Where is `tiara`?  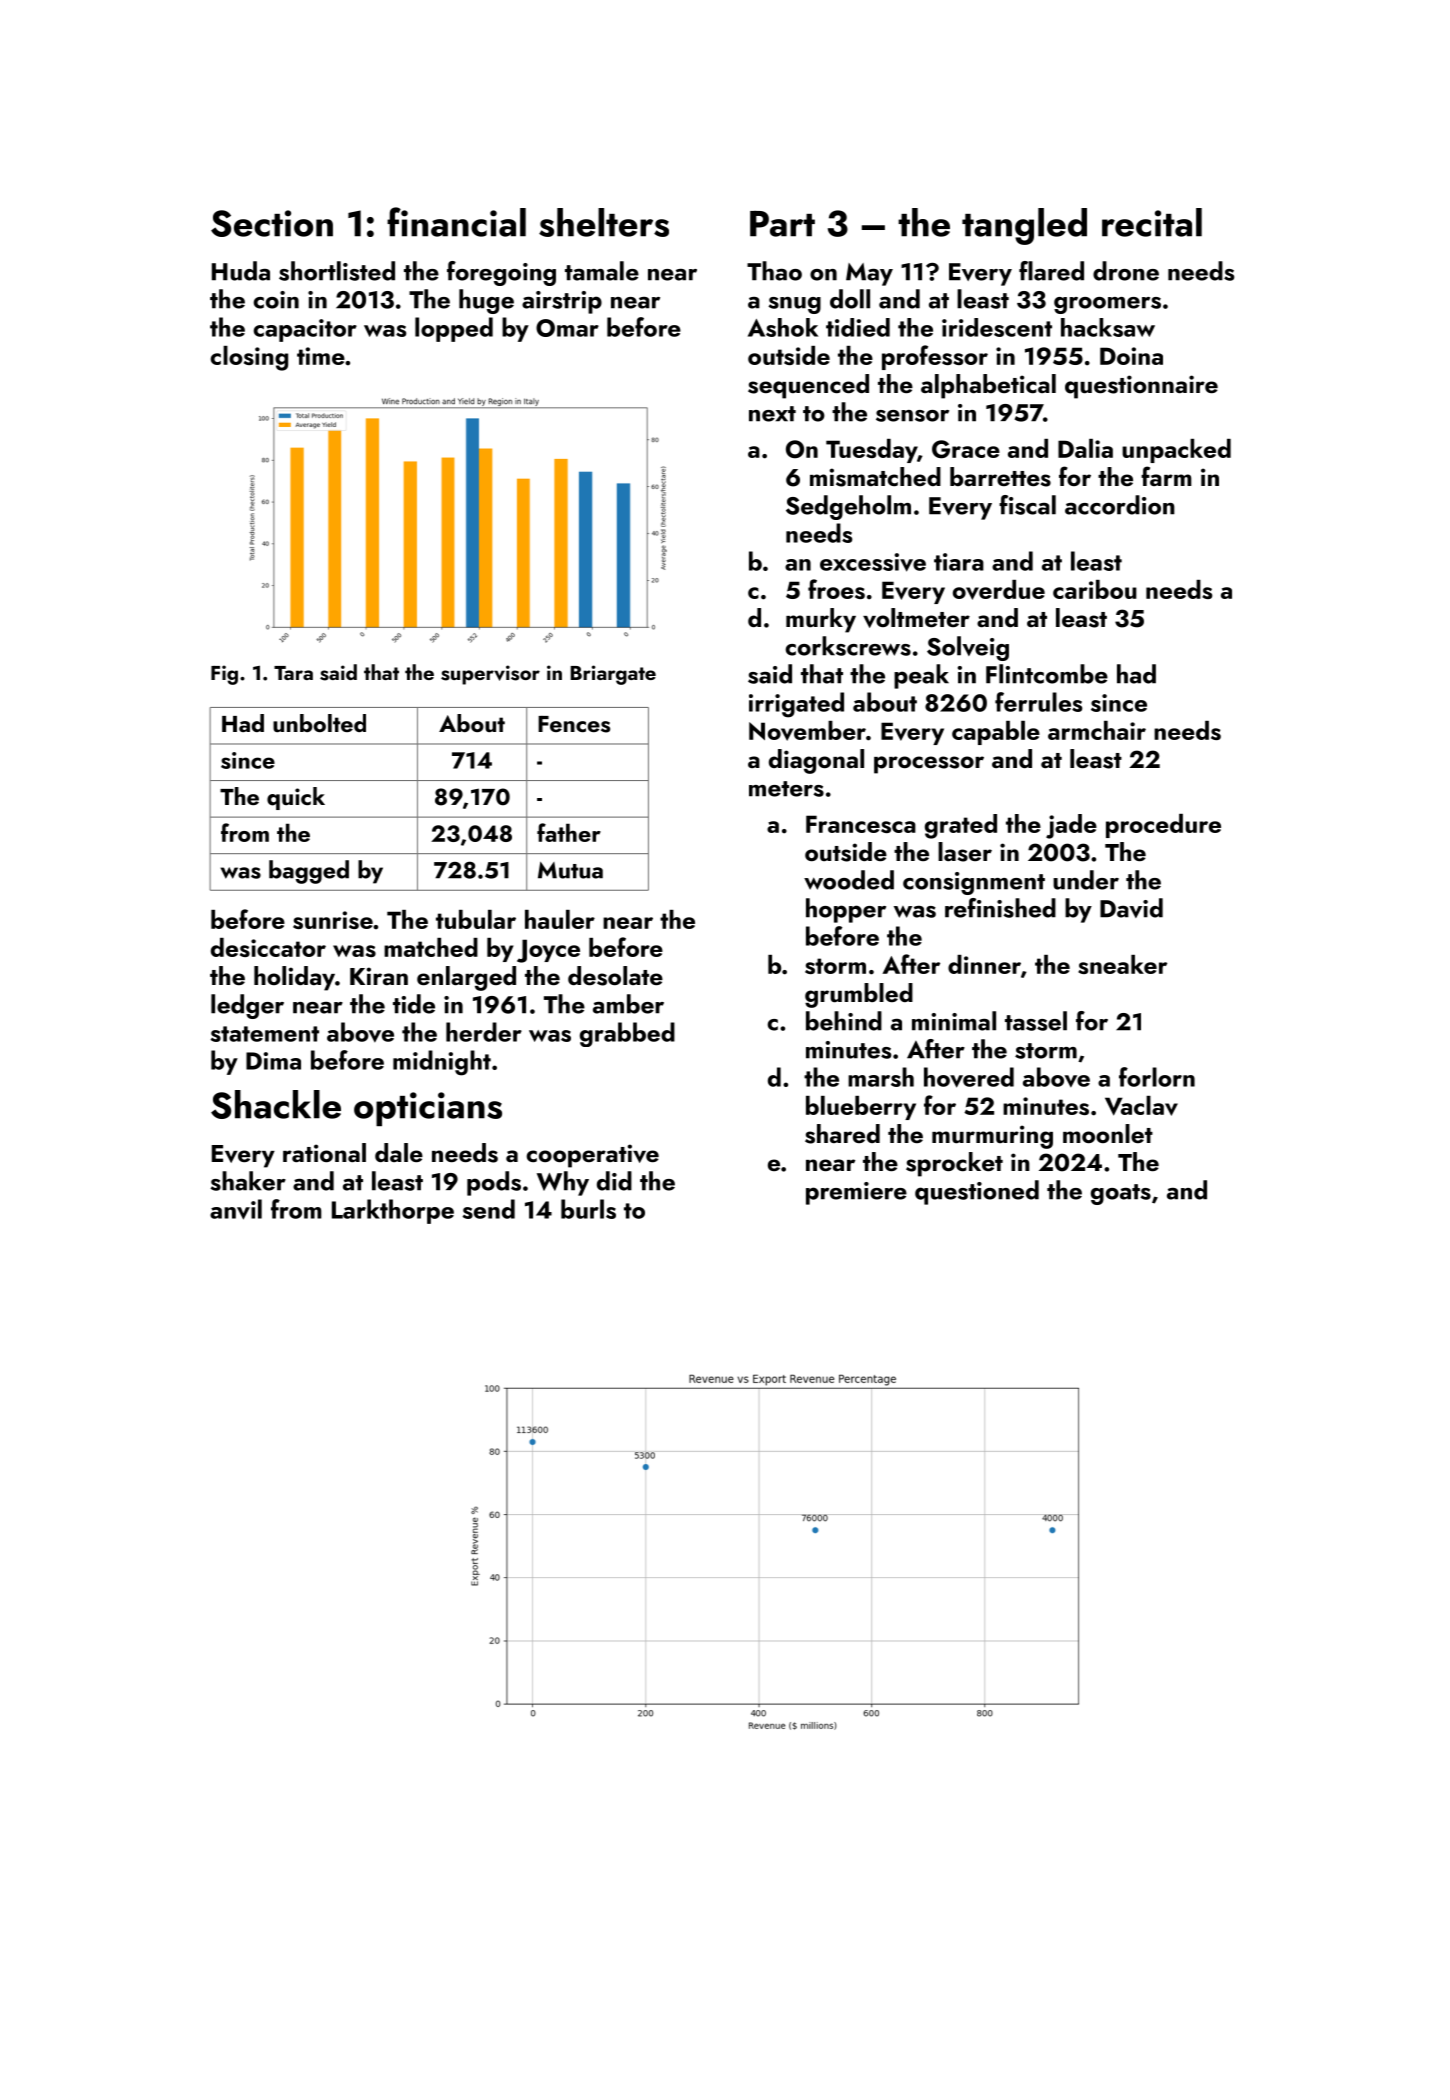 tiara is located at coordinates (959, 562).
